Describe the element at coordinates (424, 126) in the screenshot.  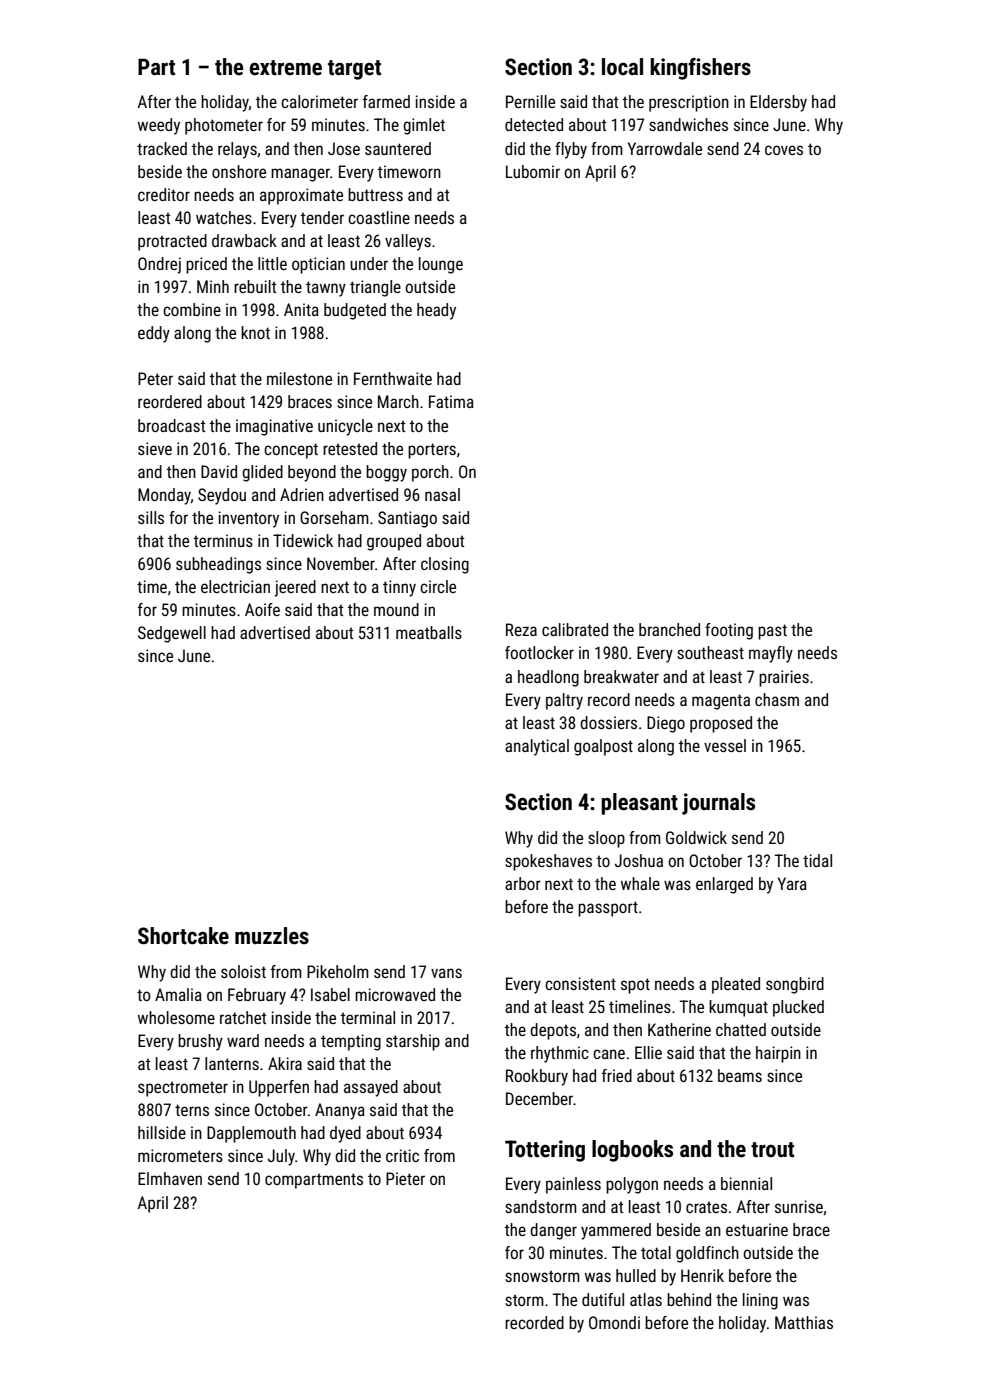
I see `gimlet` at that location.
